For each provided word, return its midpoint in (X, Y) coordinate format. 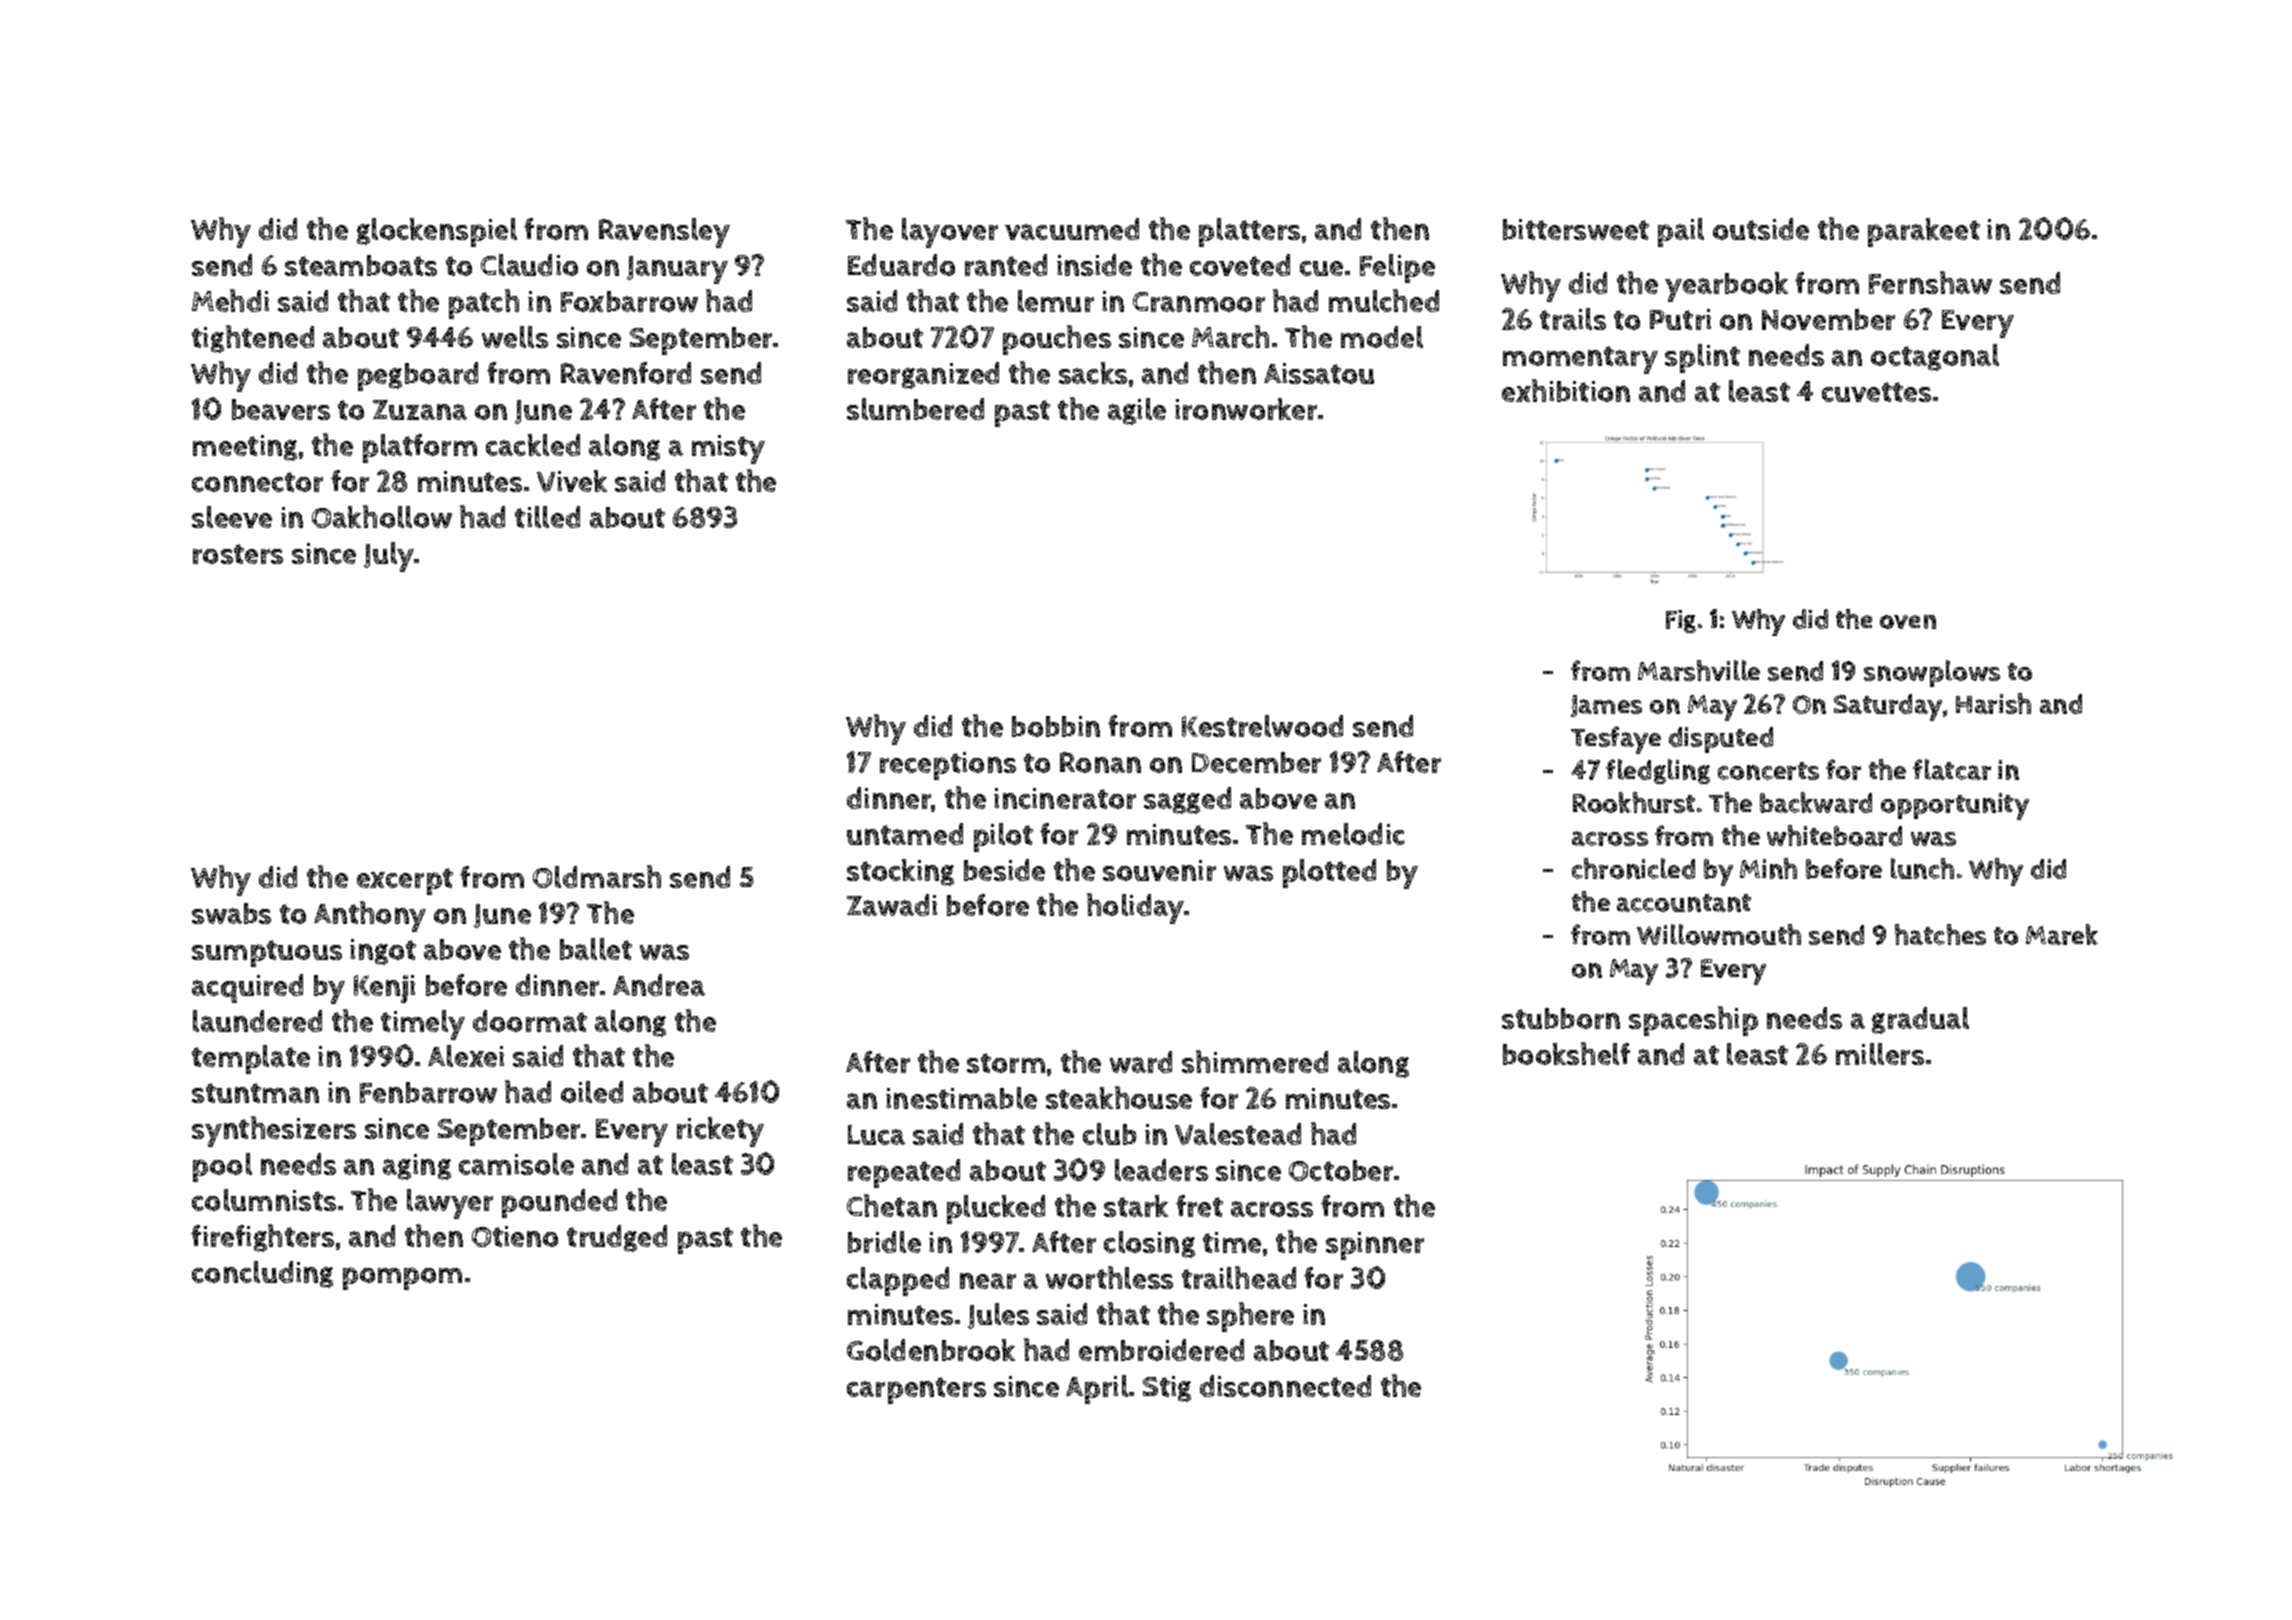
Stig (1167, 1389)
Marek (2062, 934)
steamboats (361, 265)
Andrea (659, 985)
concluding (262, 1274)
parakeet (1924, 232)
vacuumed (1072, 229)
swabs (231, 913)
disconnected (1285, 1386)
